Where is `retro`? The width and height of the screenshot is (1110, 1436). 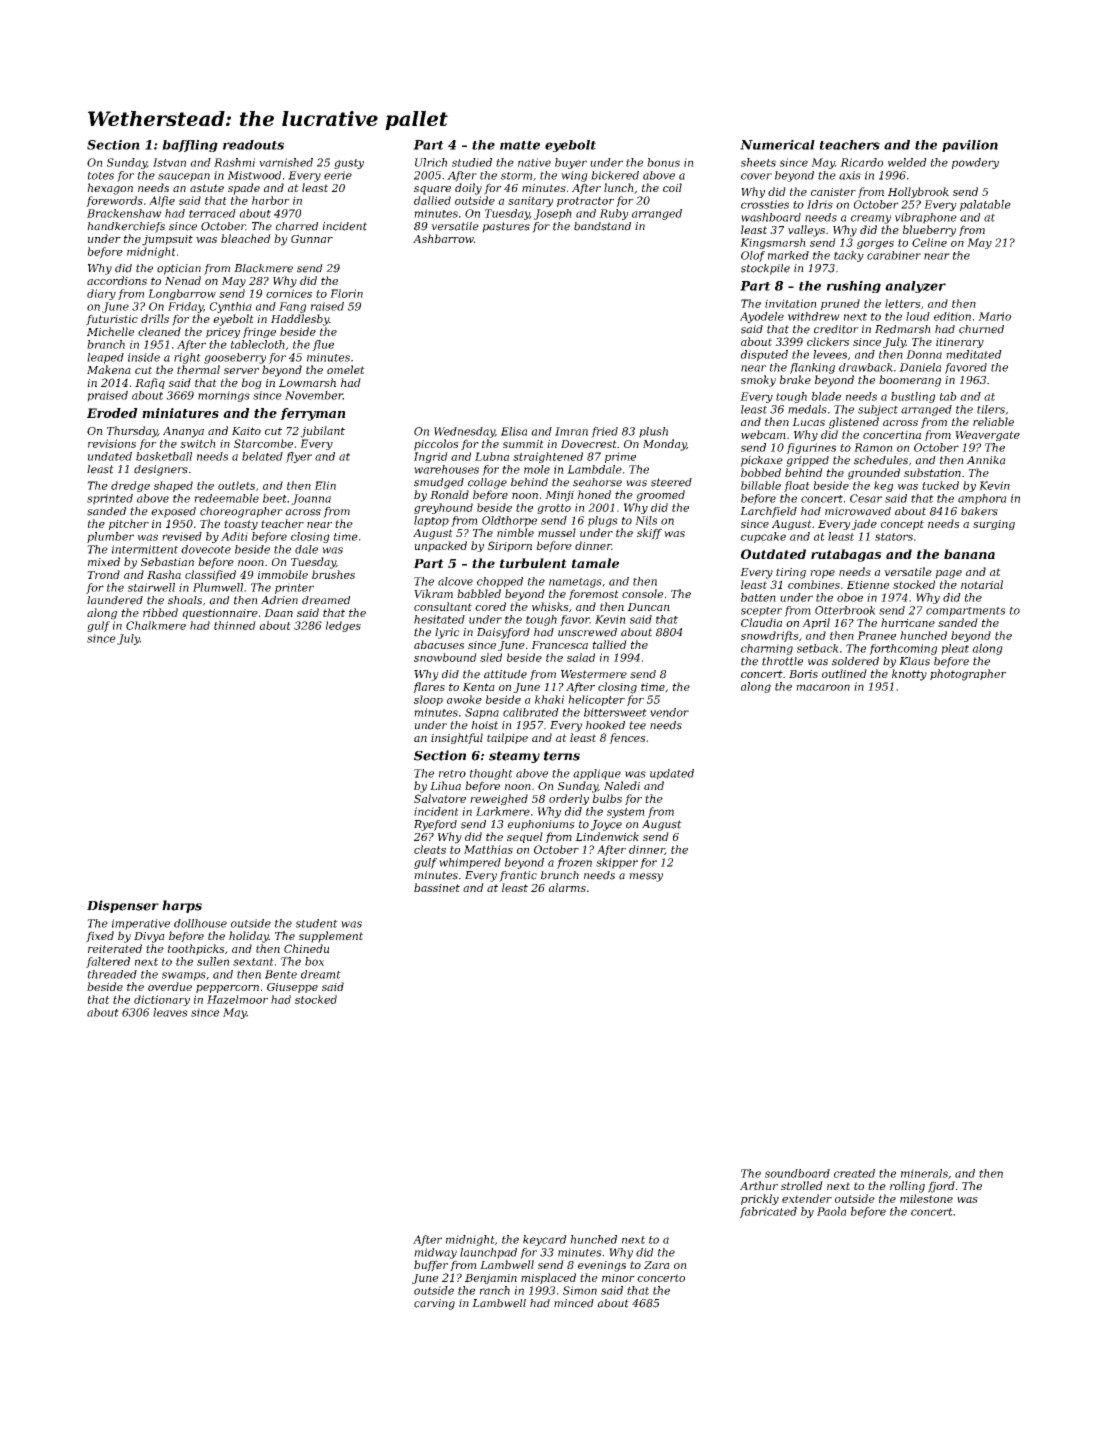 retro is located at coordinates (452, 774).
